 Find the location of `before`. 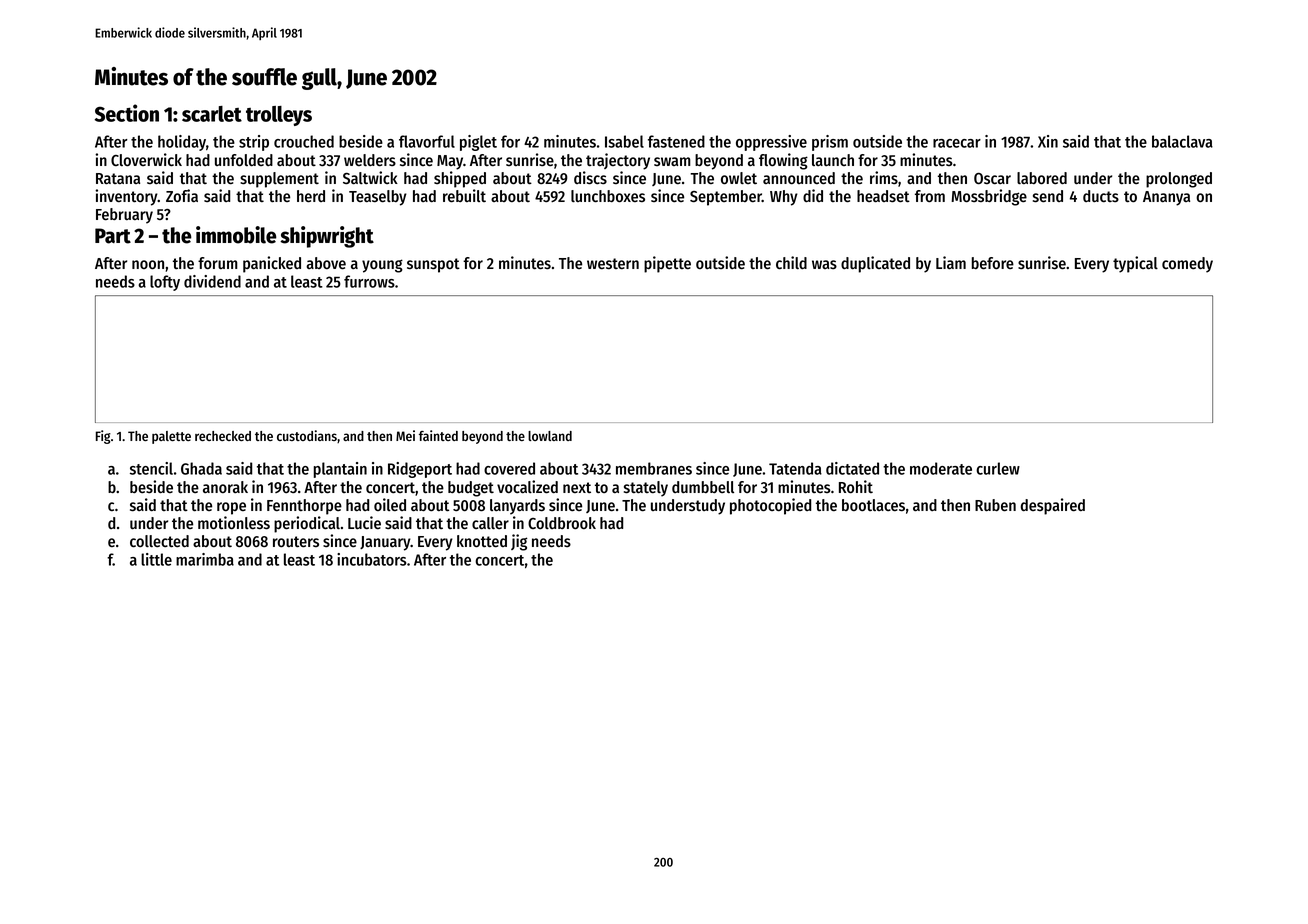

before is located at coordinates (993, 263).
